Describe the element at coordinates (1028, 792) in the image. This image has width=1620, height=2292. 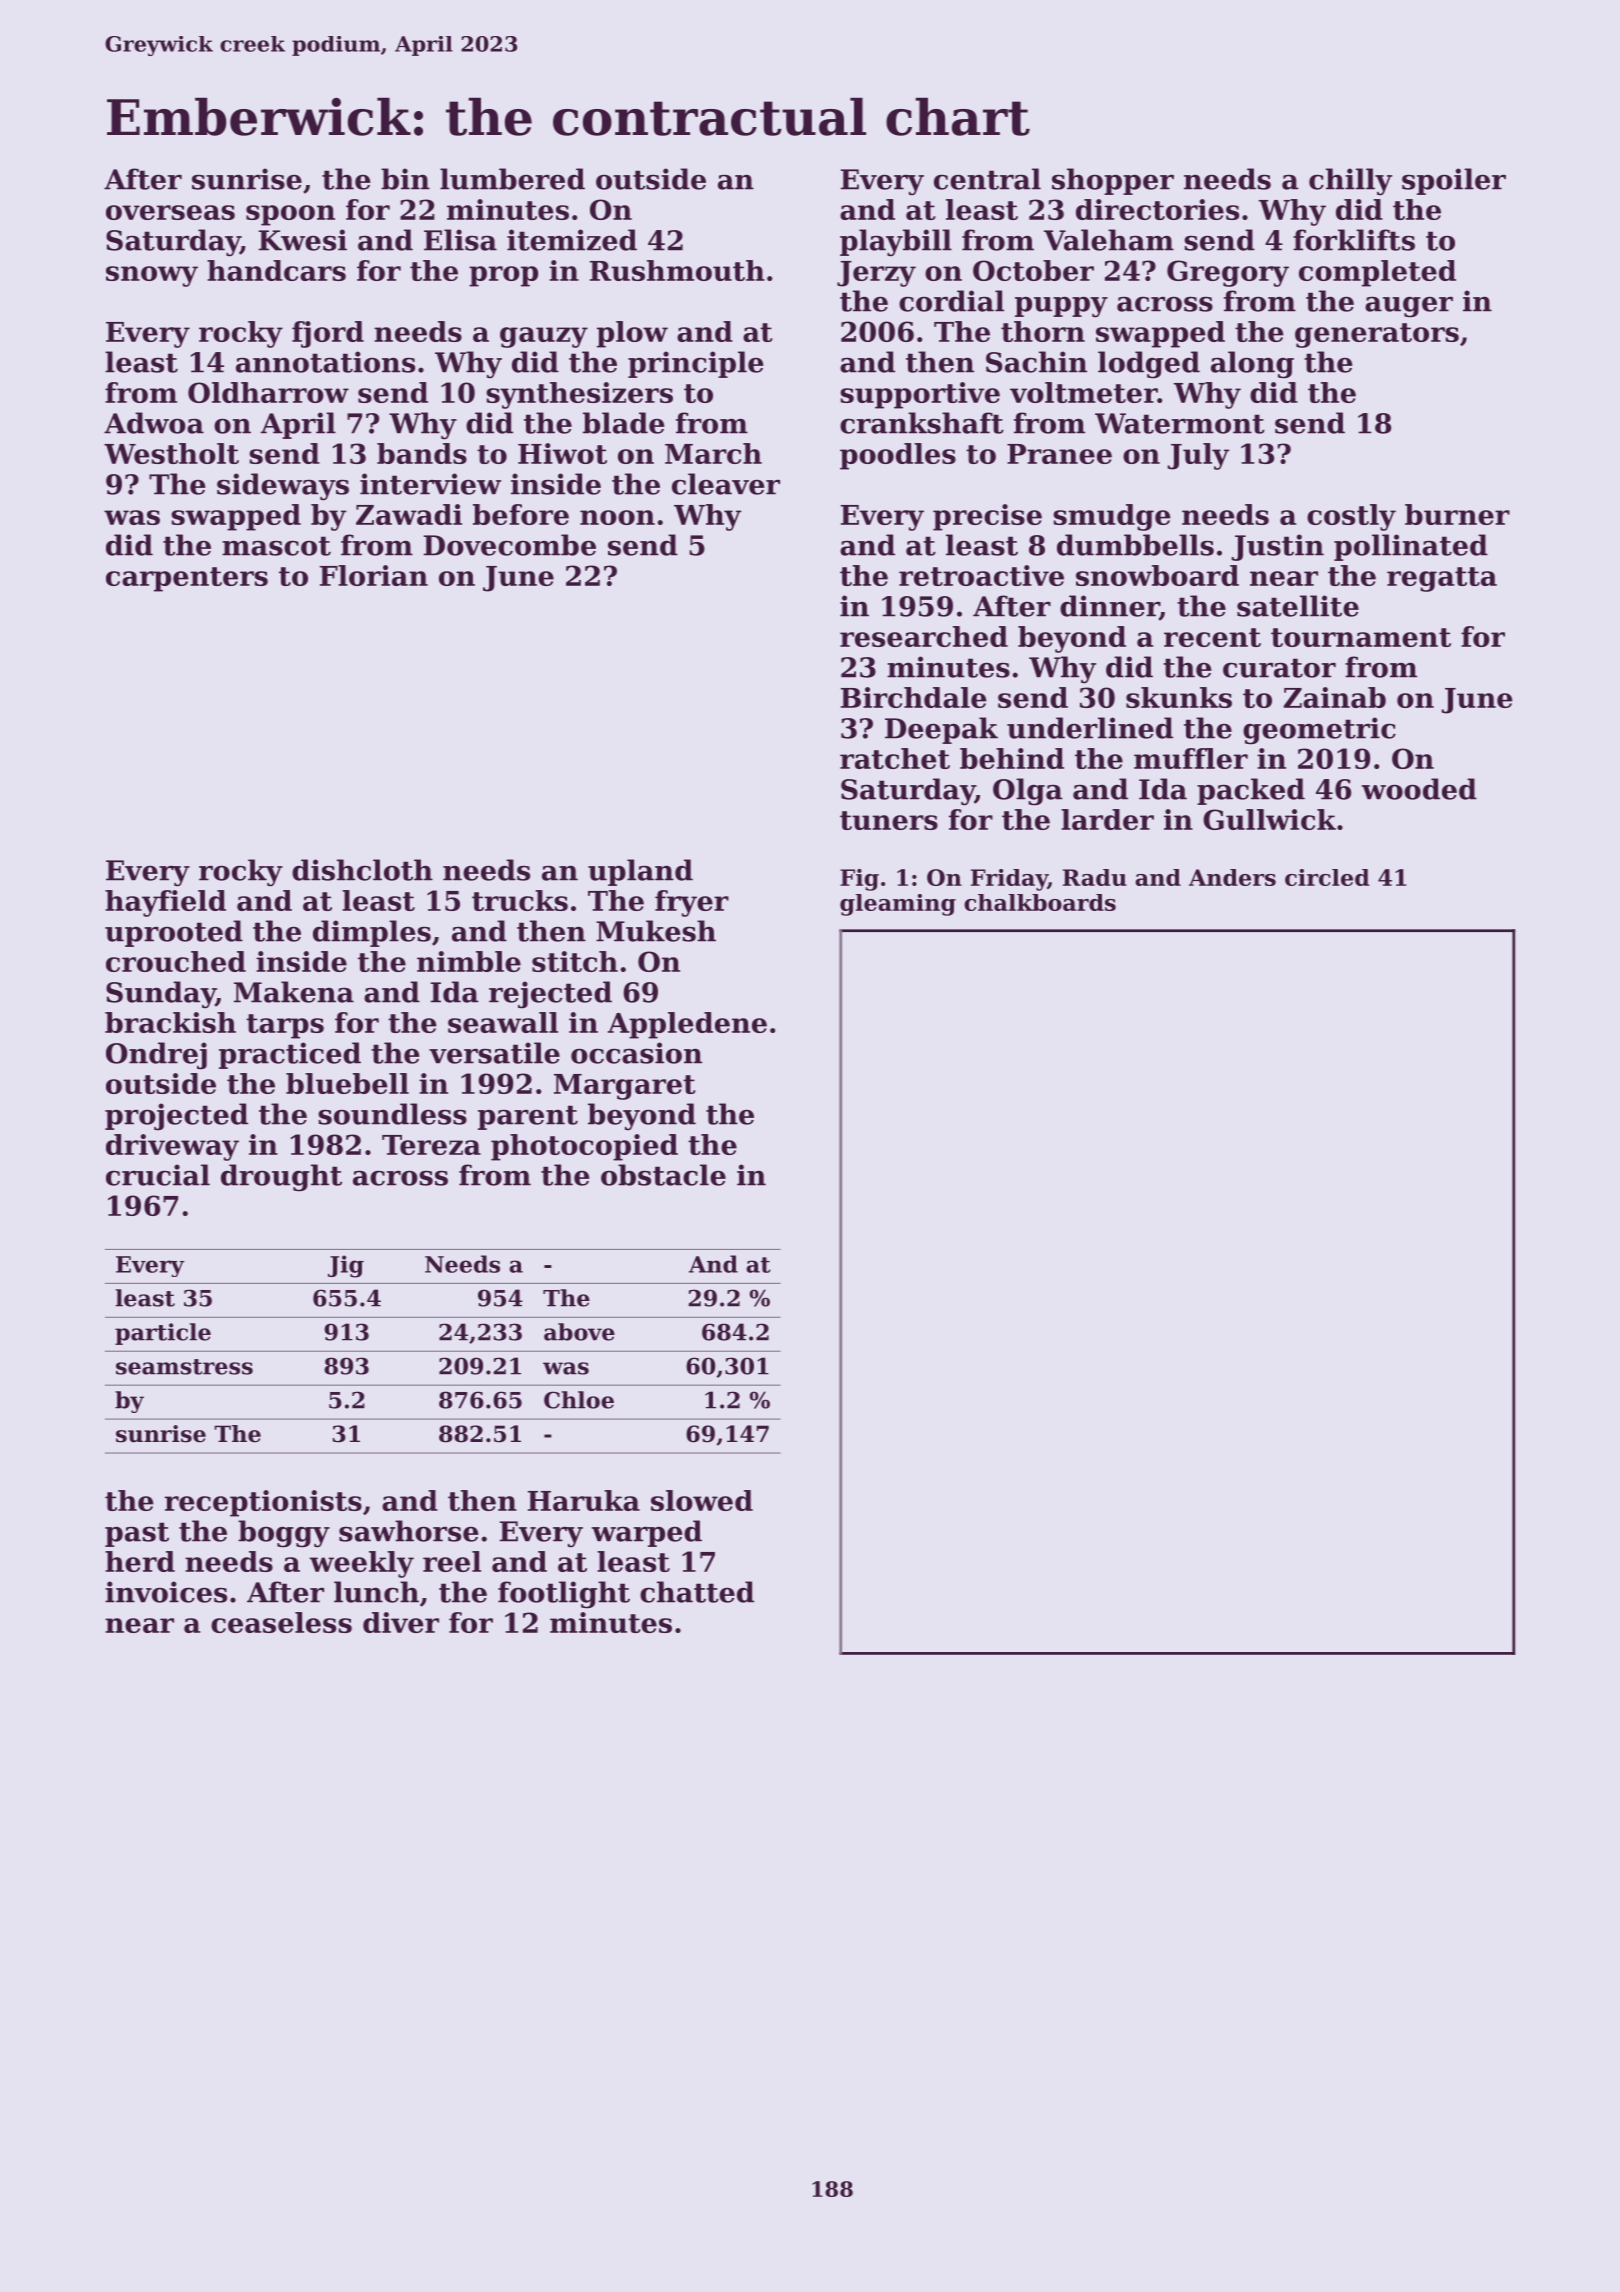
I see `Olga` at that location.
